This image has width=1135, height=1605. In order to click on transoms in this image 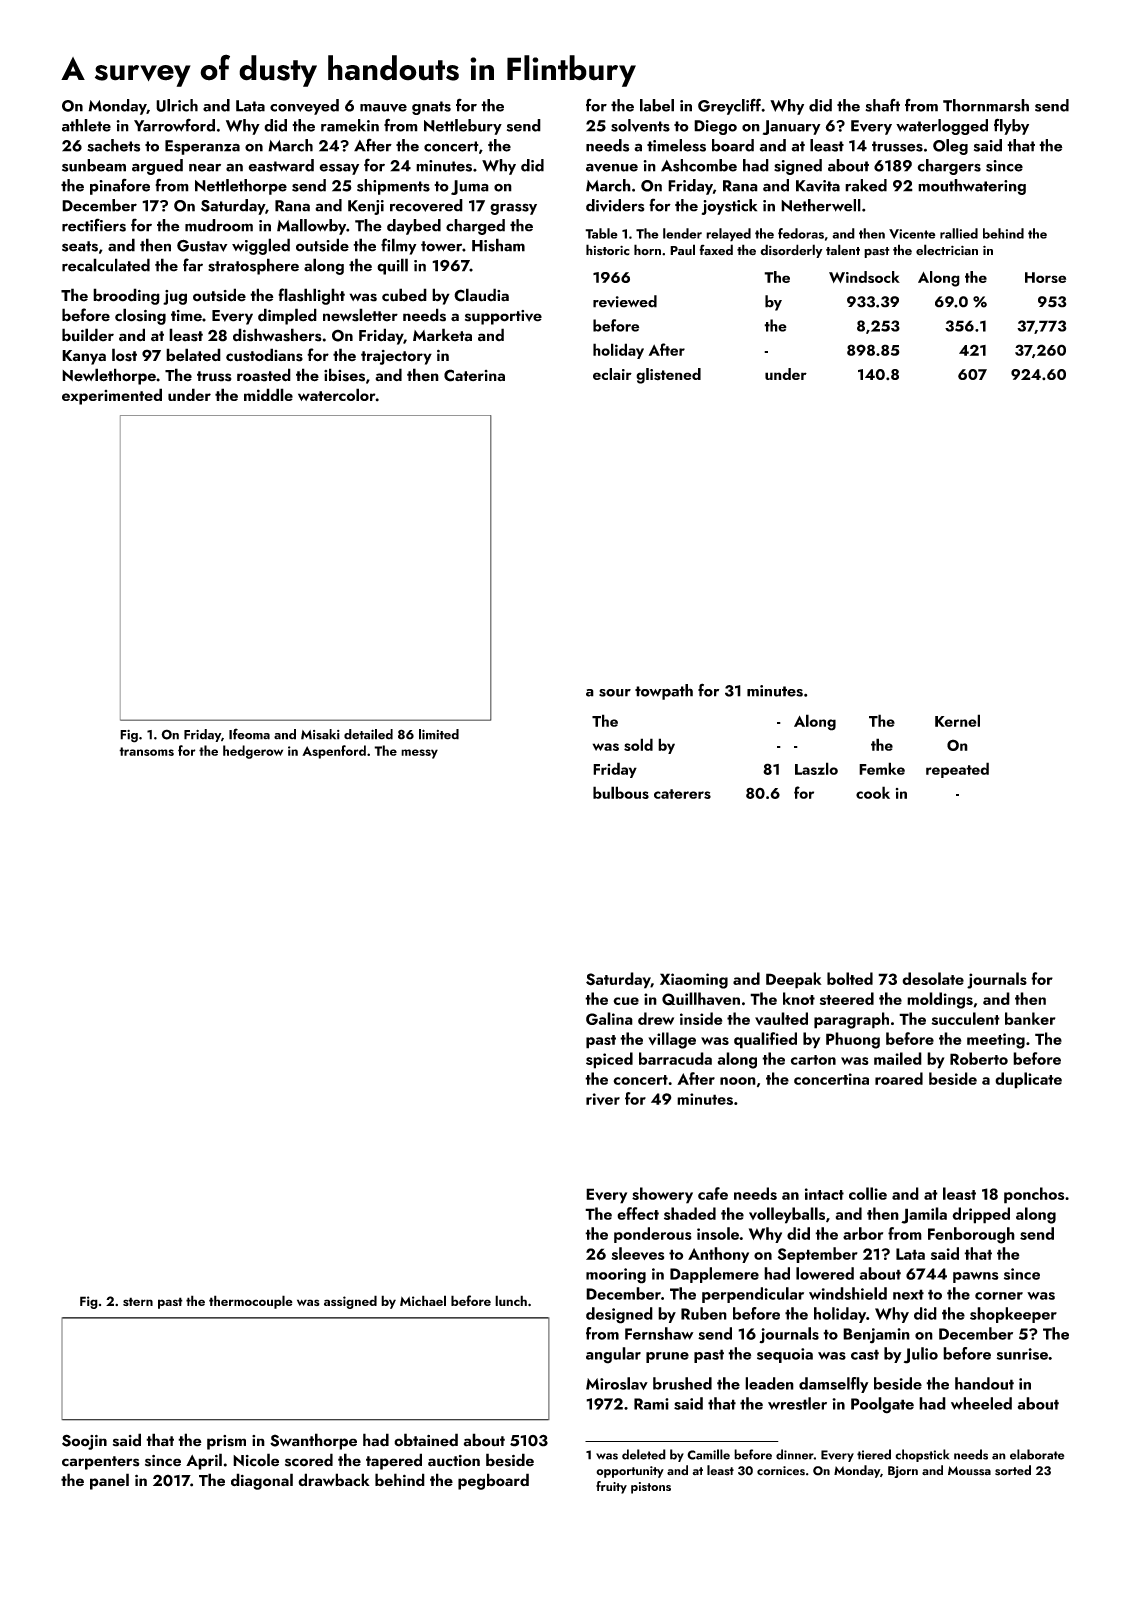, I will do `click(146, 751)`.
